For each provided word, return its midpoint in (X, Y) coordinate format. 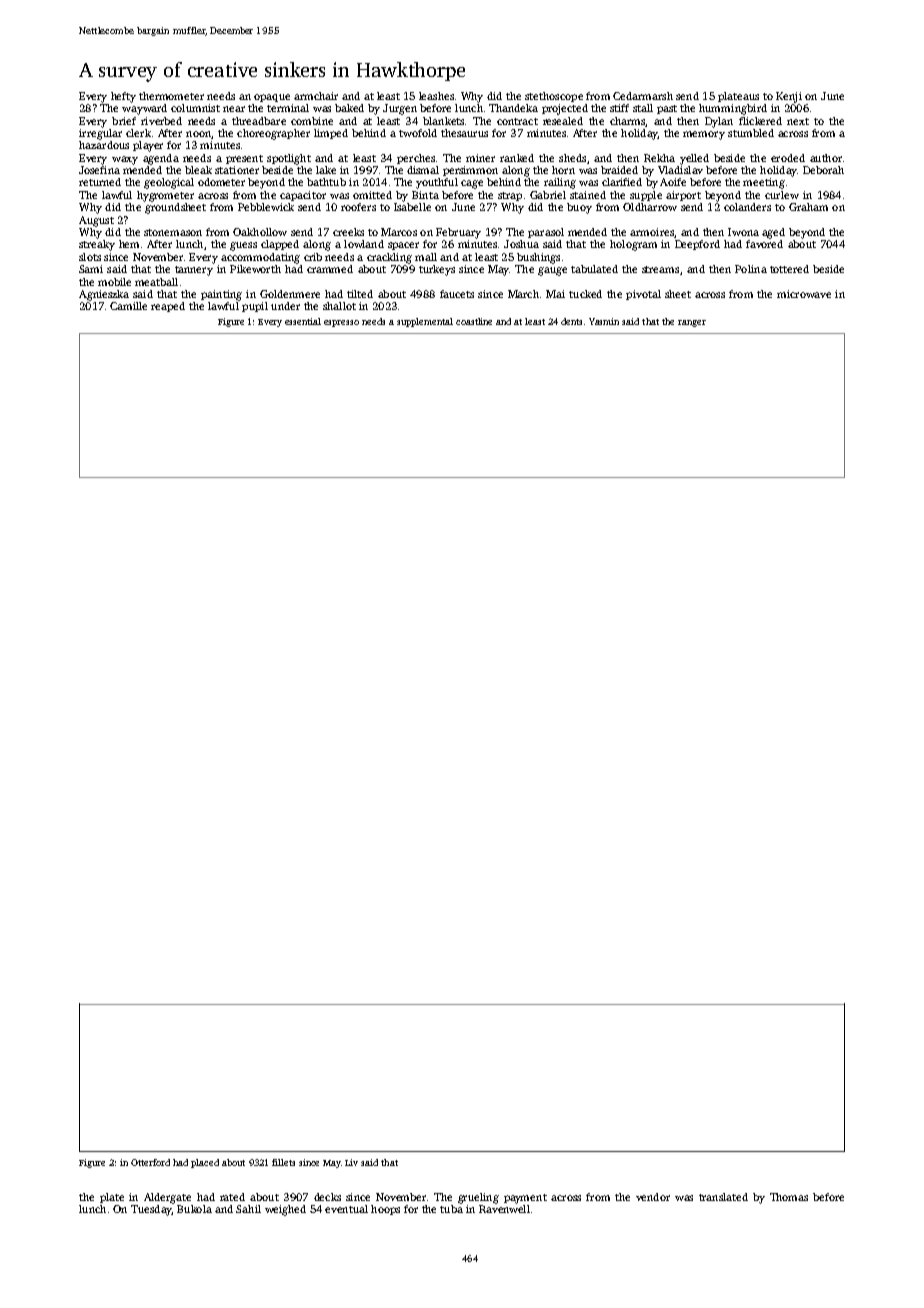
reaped (168, 307)
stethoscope (554, 97)
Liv (351, 1162)
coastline (474, 321)
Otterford (150, 1162)
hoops (385, 1210)
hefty (123, 97)
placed (205, 1163)
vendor (653, 1197)
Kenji (789, 97)
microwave (804, 294)
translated (723, 1197)
